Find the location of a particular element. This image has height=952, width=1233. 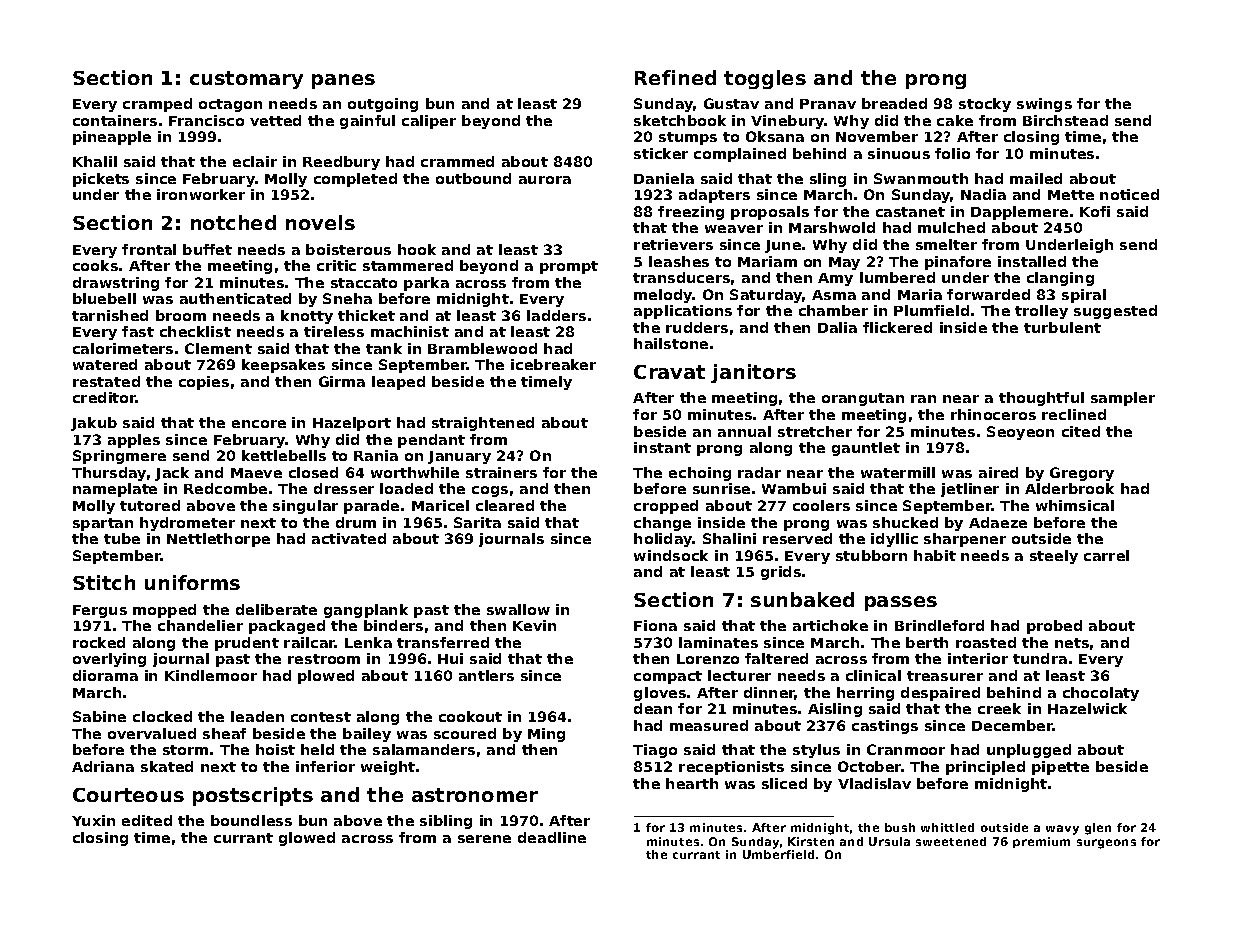

ladders is located at coordinates (556, 315).
